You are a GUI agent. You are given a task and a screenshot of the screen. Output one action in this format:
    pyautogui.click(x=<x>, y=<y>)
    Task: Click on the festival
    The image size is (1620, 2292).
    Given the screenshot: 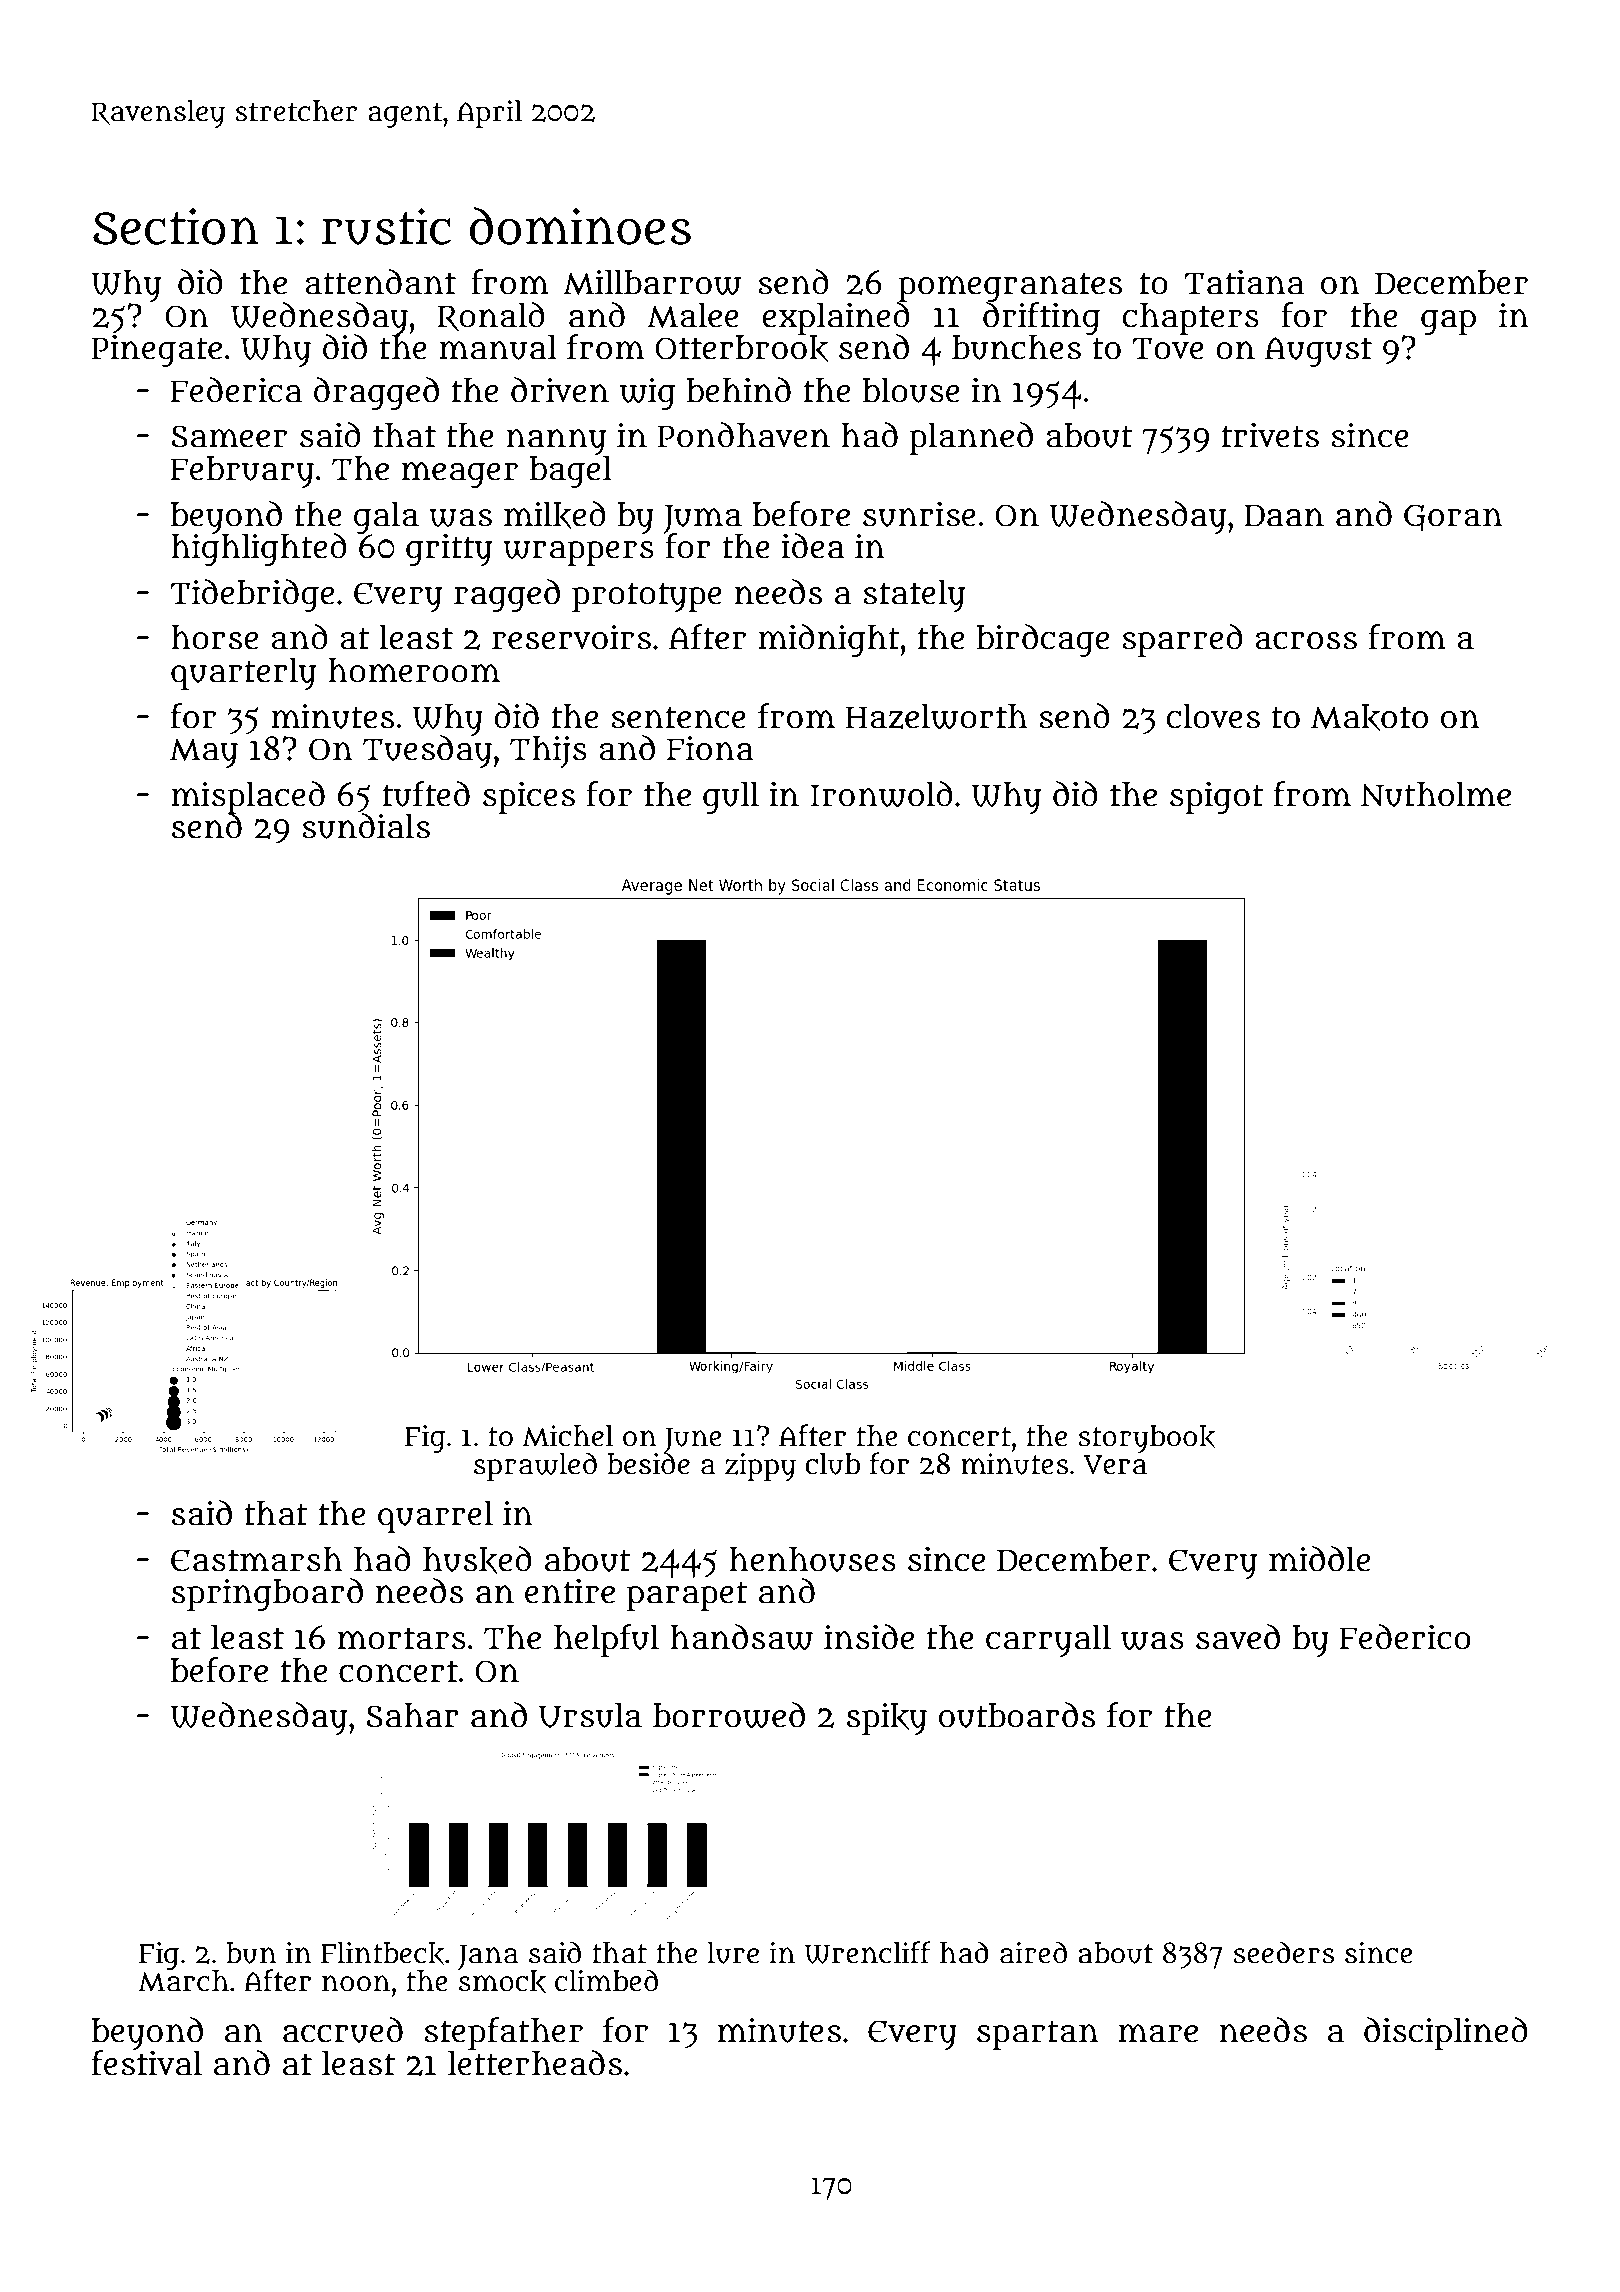 What is the action you would take?
    pyautogui.click(x=147, y=2063)
